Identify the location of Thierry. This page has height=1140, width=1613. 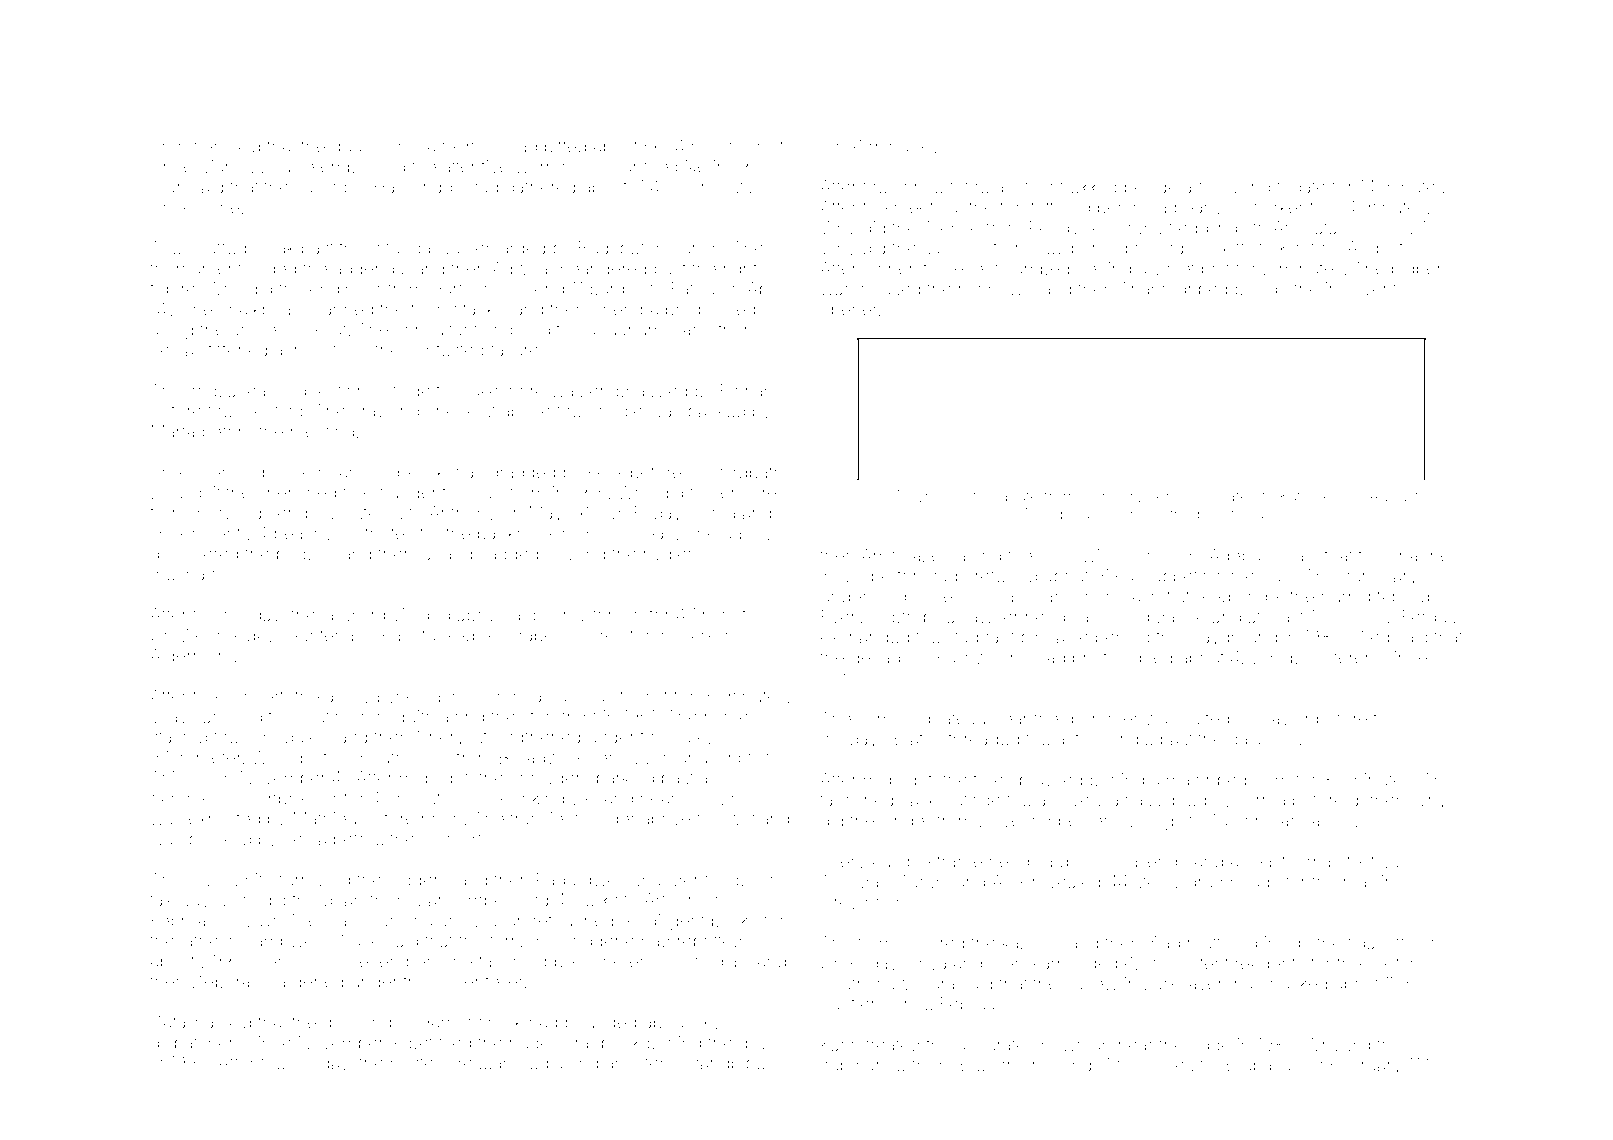
(179, 779).
